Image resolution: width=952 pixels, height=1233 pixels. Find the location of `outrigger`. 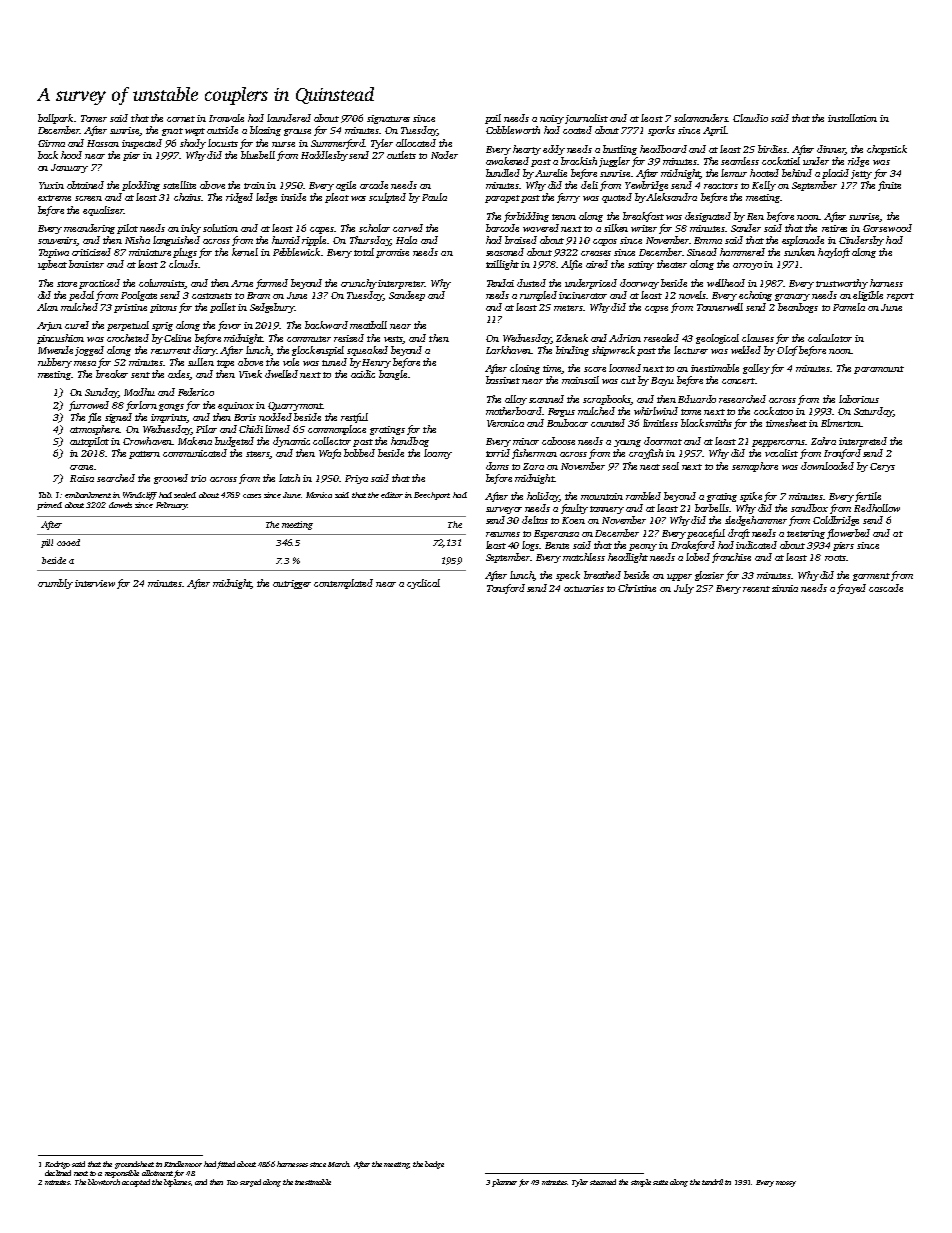

outrigger is located at coordinates (292, 584).
